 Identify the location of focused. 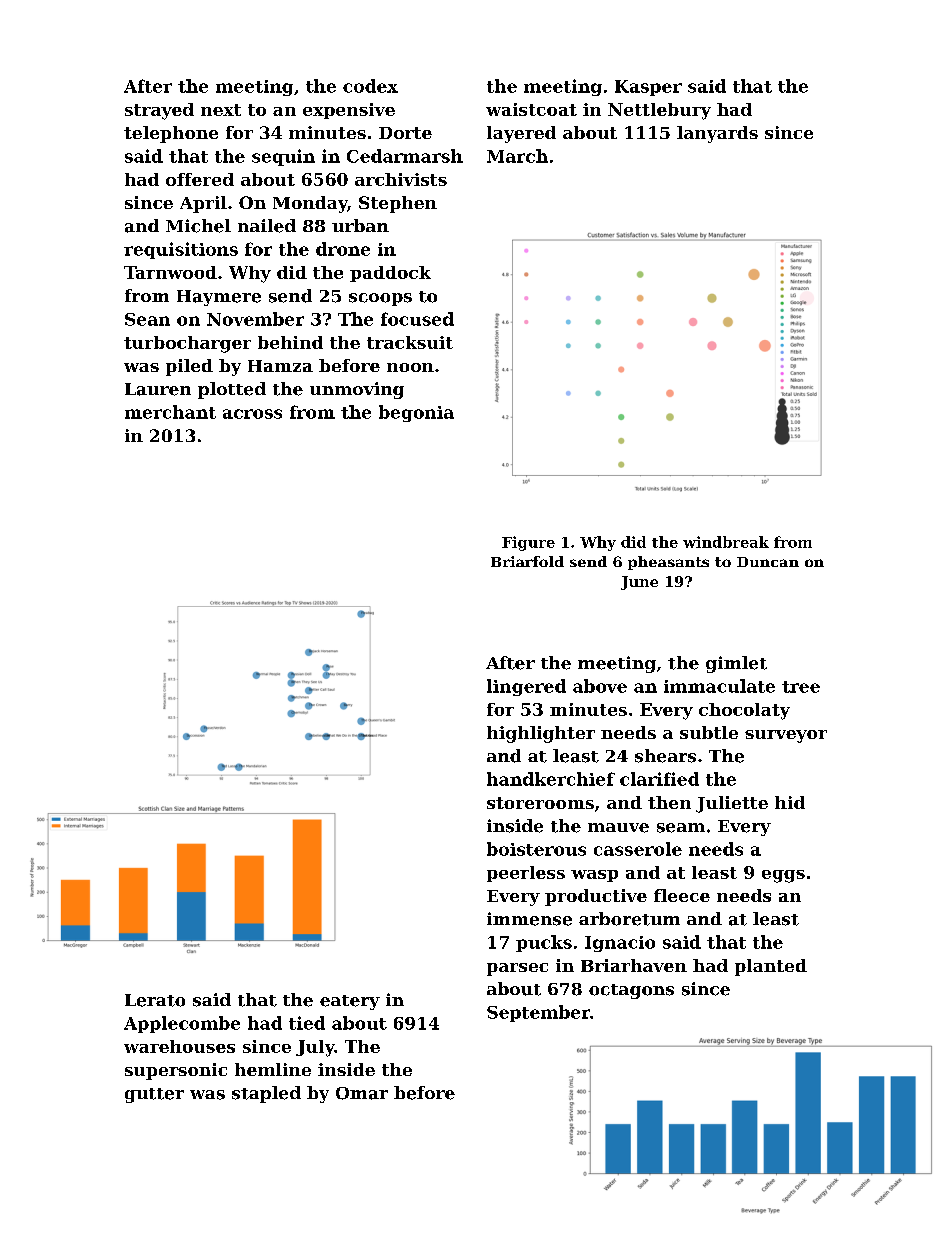
(417, 319).
